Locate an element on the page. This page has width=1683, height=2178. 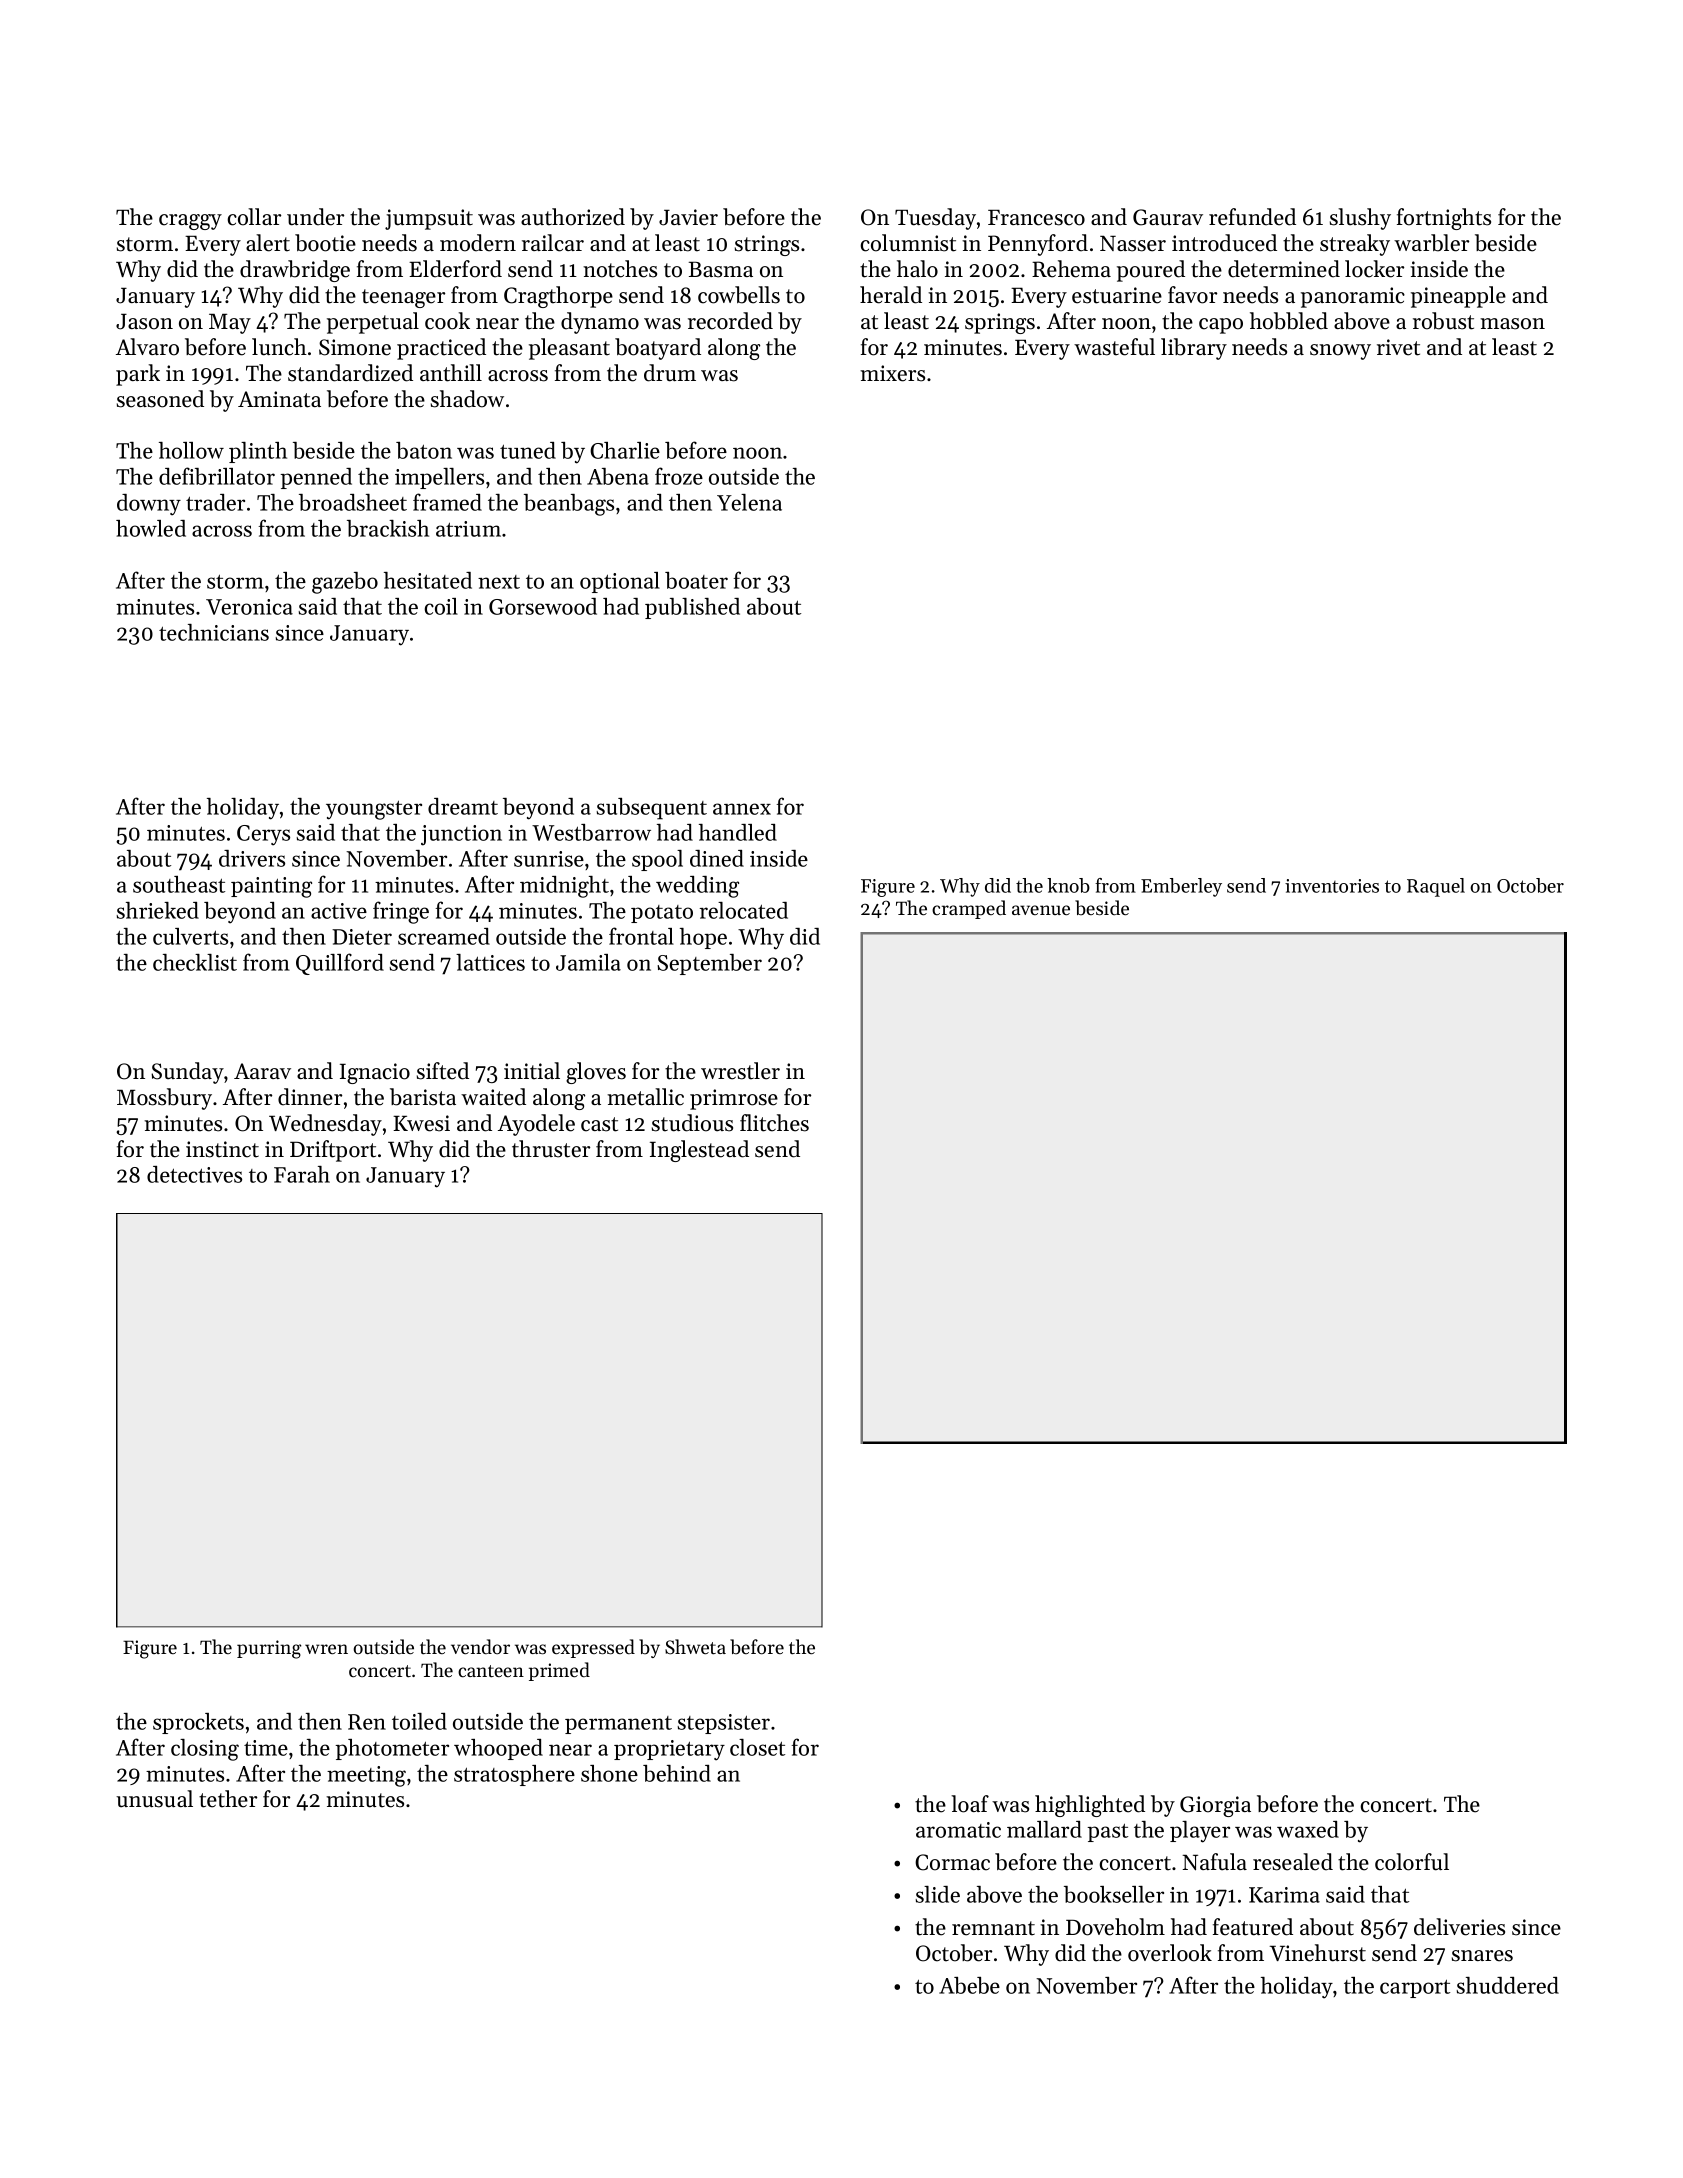
wren is located at coordinates (326, 1649).
